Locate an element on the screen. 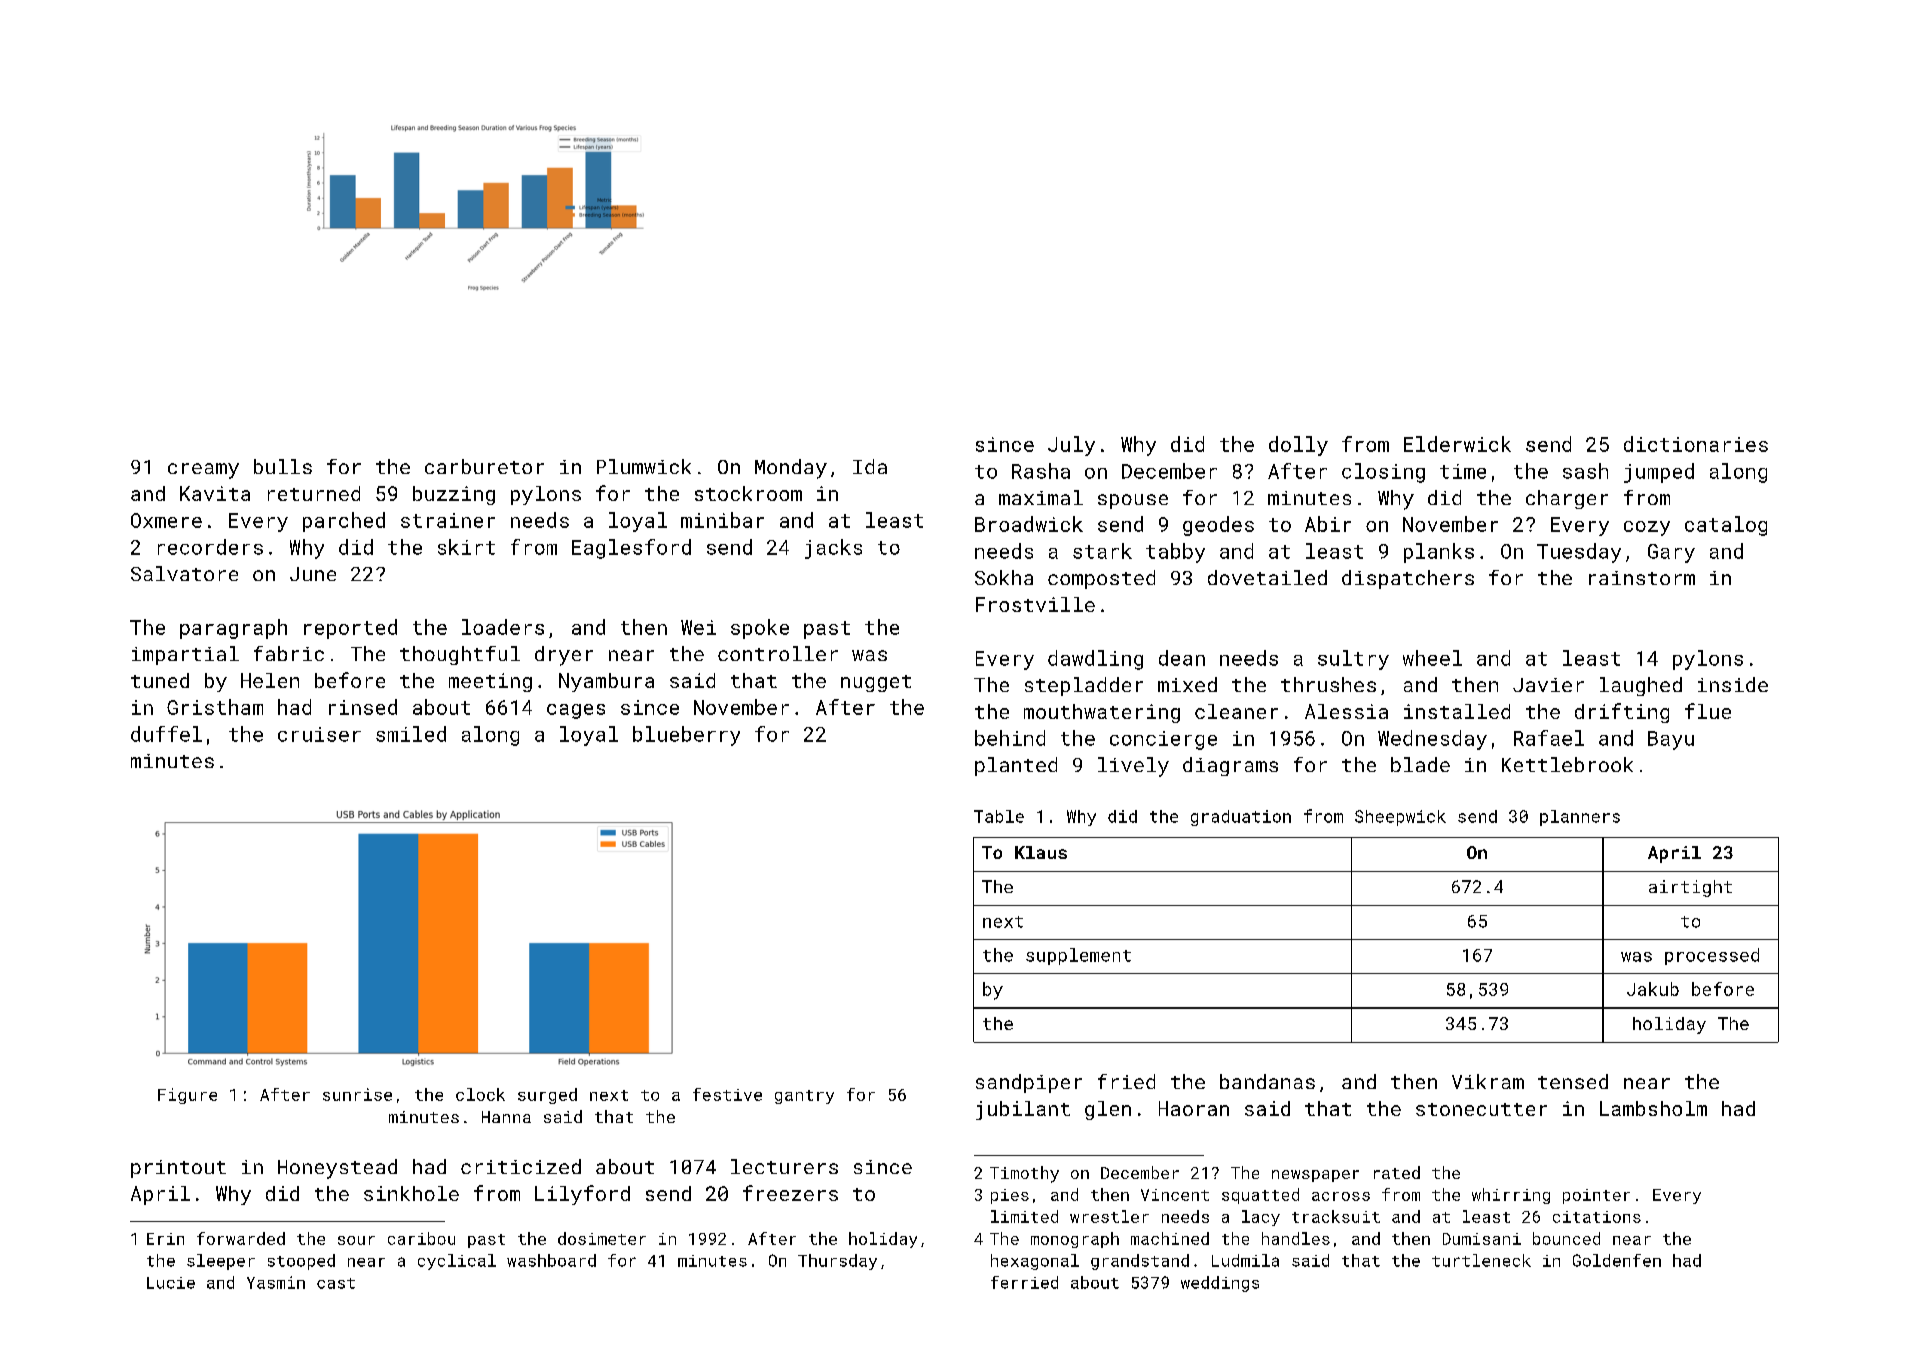  sandpiper is located at coordinates (1029, 1083).
